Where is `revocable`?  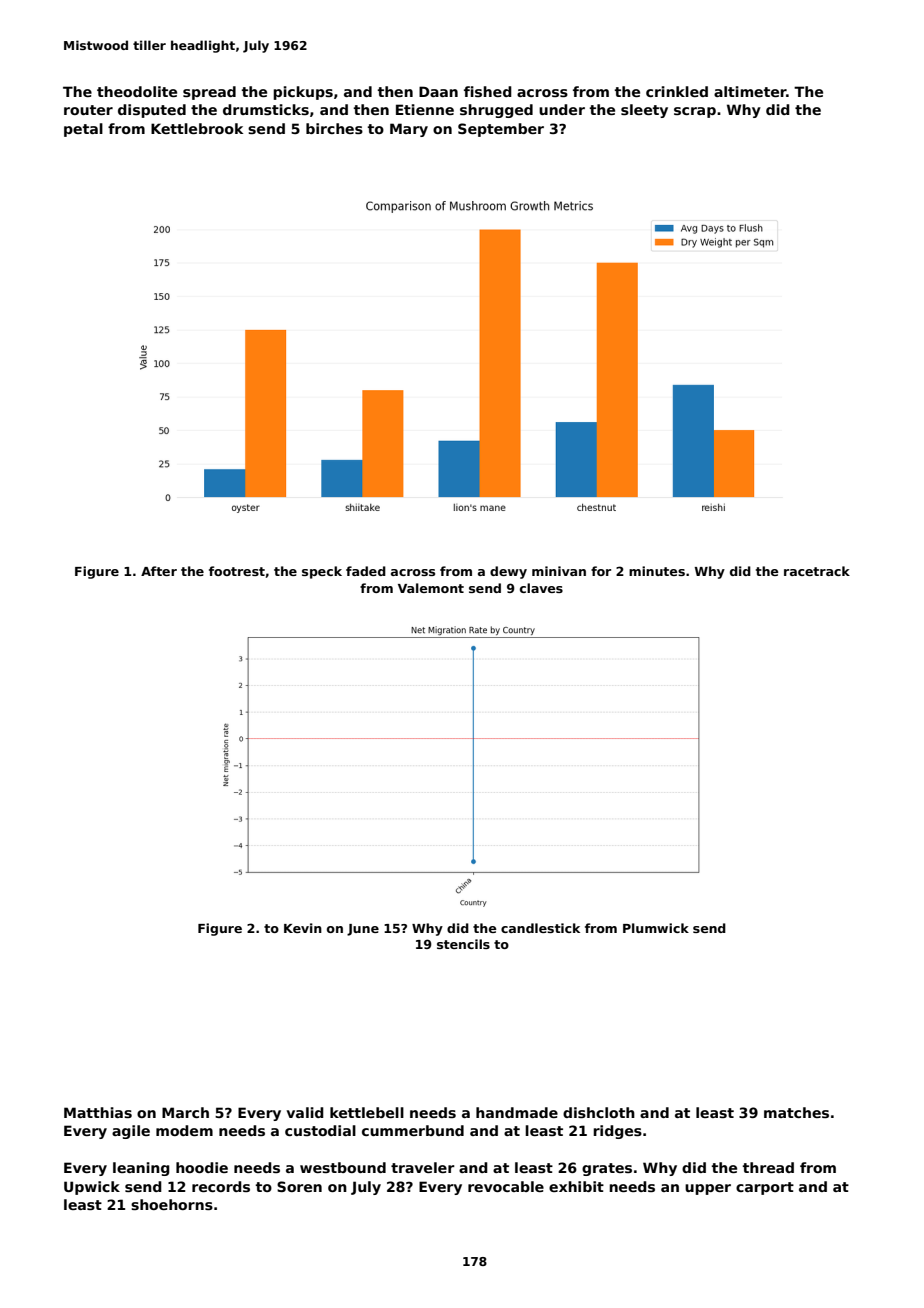 revocable is located at coordinates (506, 1186).
